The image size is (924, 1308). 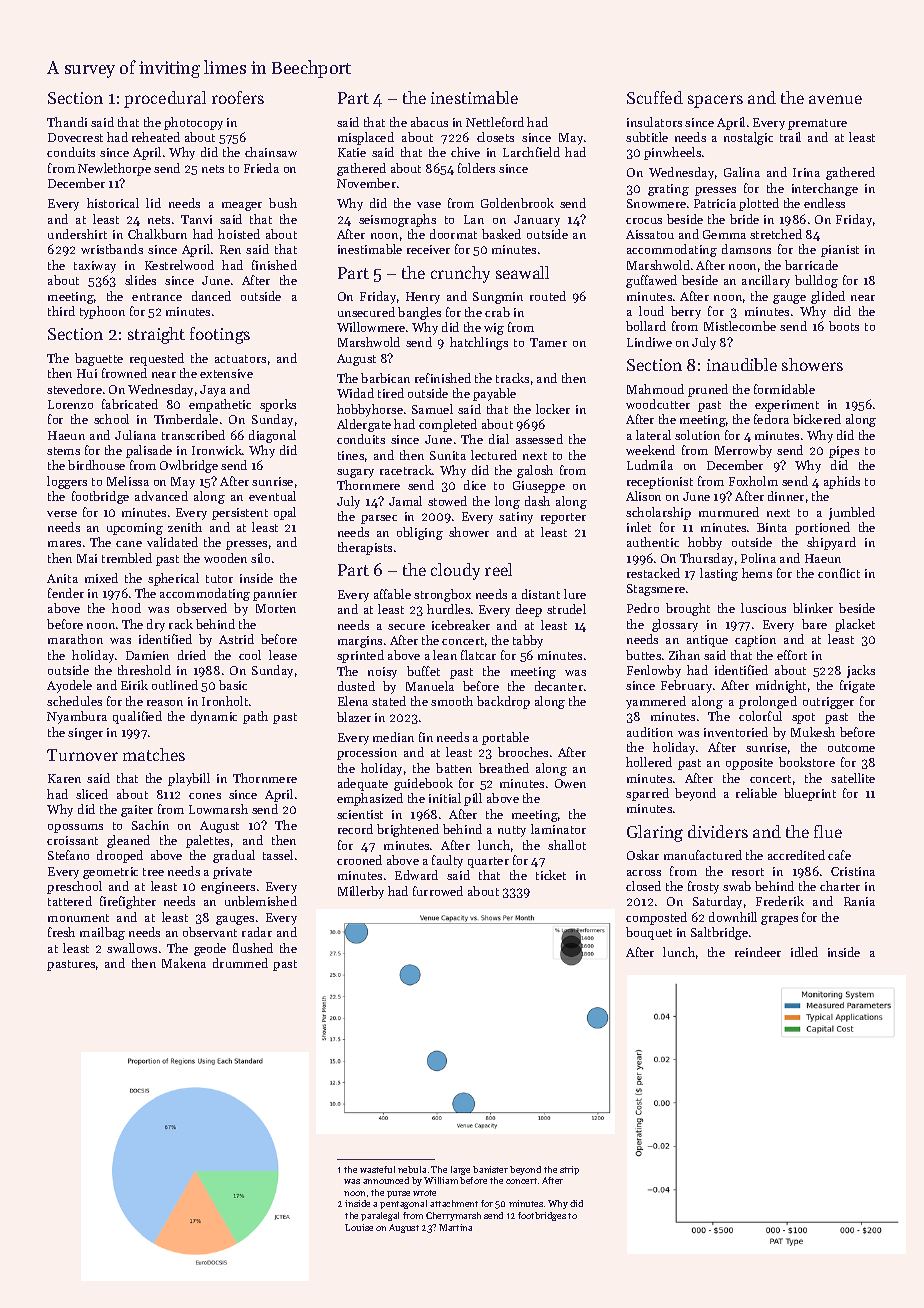 What do you see at coordinates (454, 768) in the page?
I see `batten` at bounding box center [454, 768].
